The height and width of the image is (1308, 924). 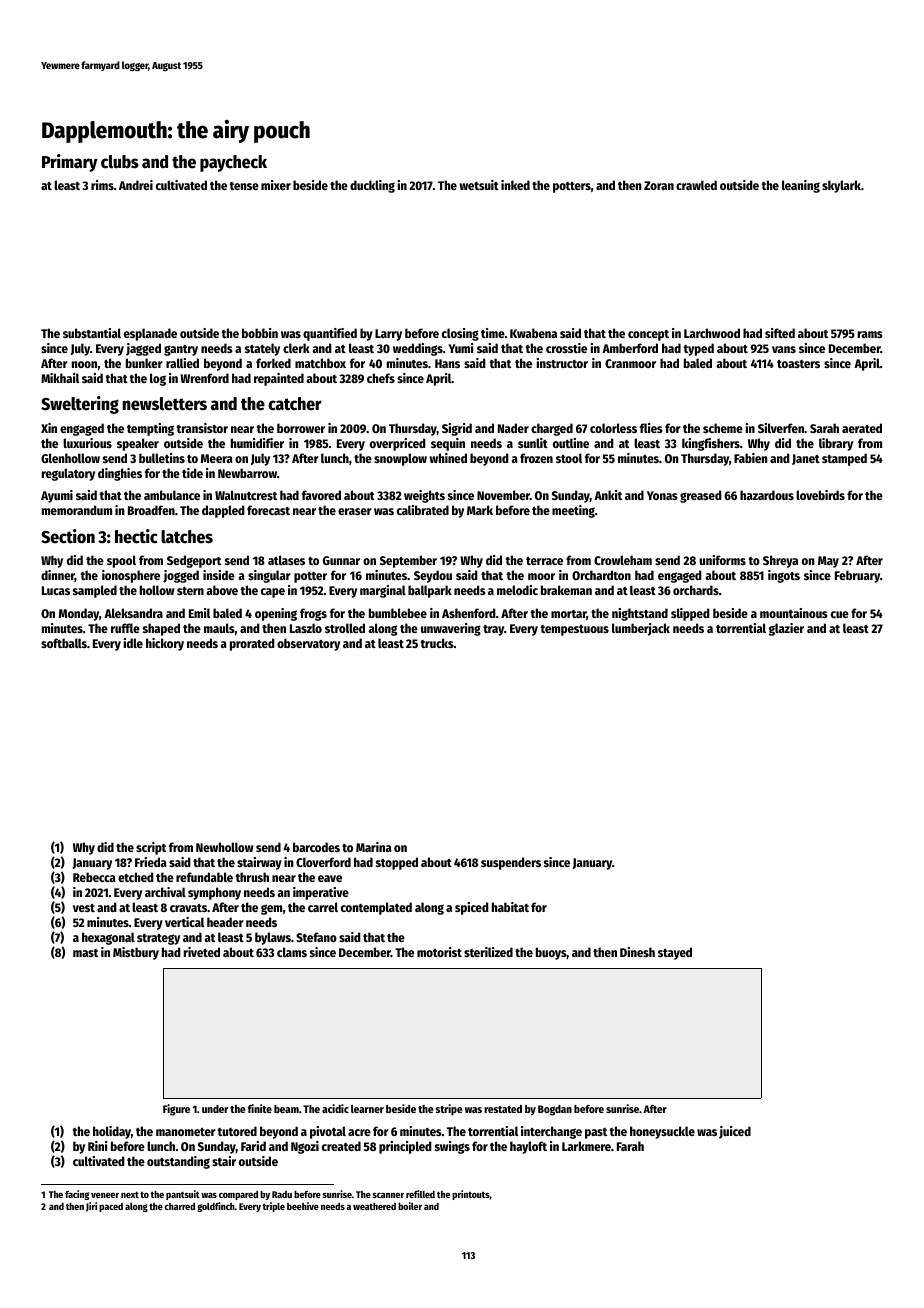 I want to click on Jiri, so click(x=91, y=1207).
